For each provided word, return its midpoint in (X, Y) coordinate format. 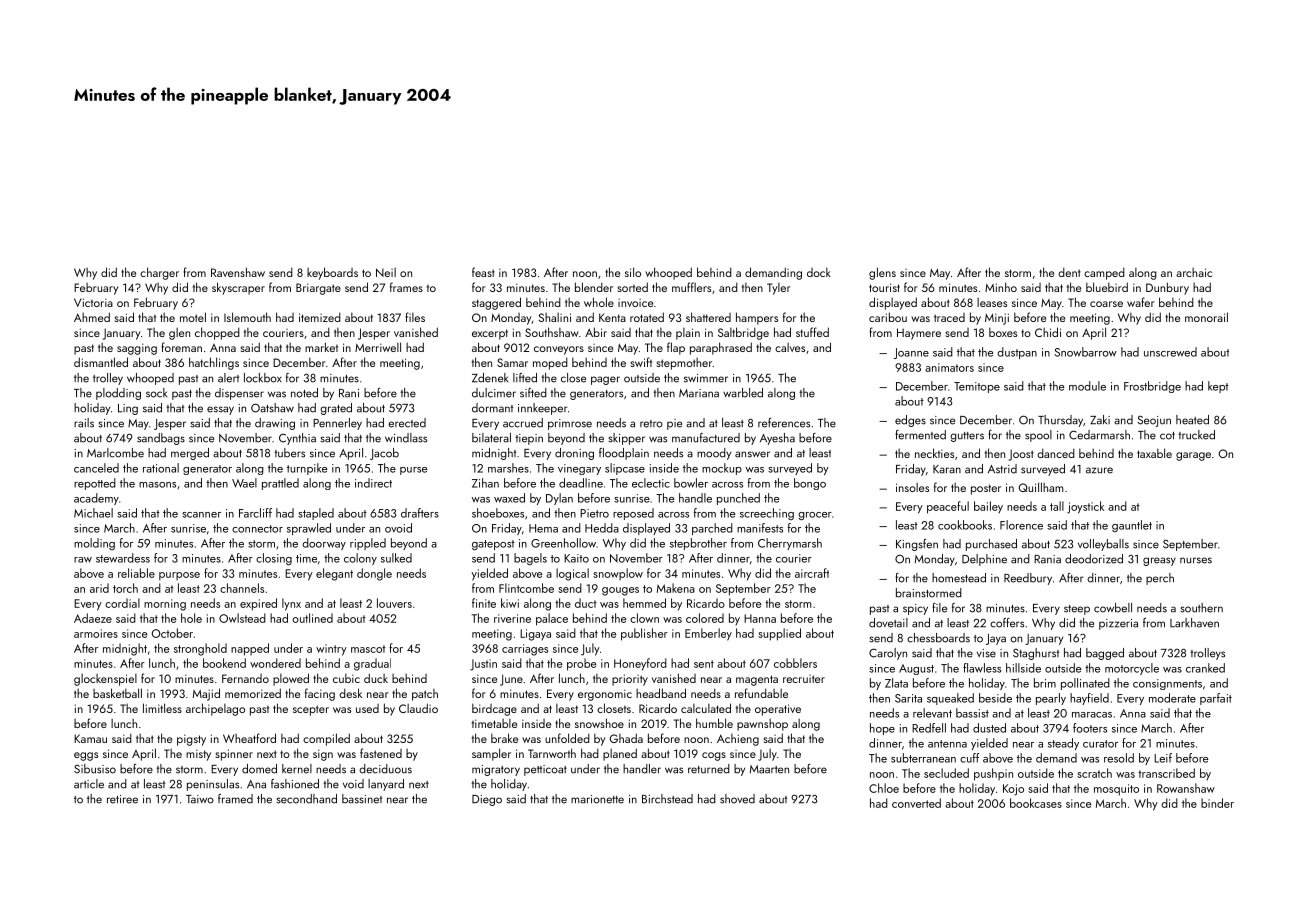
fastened (381, 753)
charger (159, 273)
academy (96, 499)
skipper (626, 439)
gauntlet (1132, 526)
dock (819, 272)
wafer (1140, 302)
